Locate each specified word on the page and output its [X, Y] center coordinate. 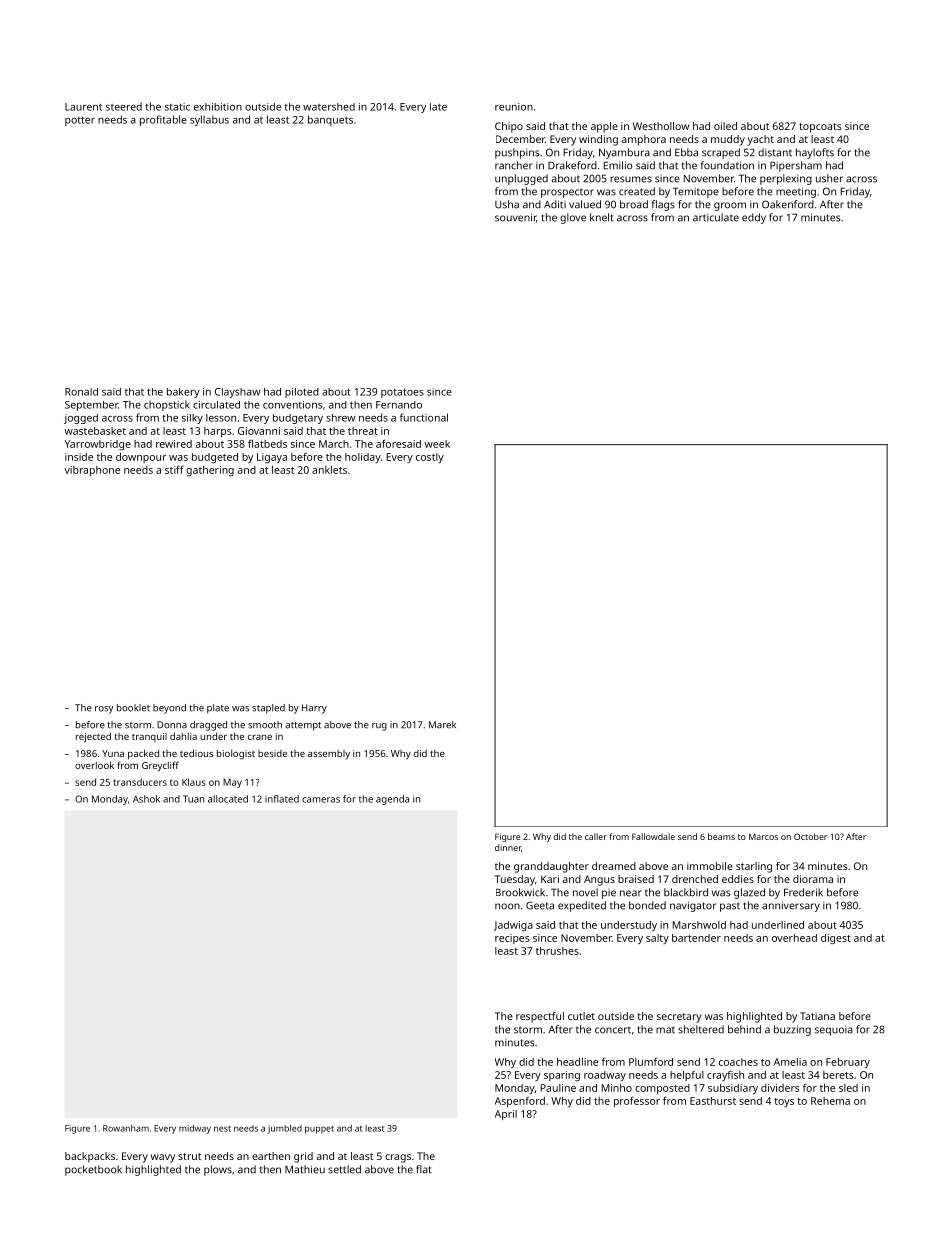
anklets [329, 470]
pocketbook [93, 1170]
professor [637, 1101]
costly [430, 458]
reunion [514, 107]
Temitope [696, 192]
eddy [754, 218]
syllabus [209, 120]
